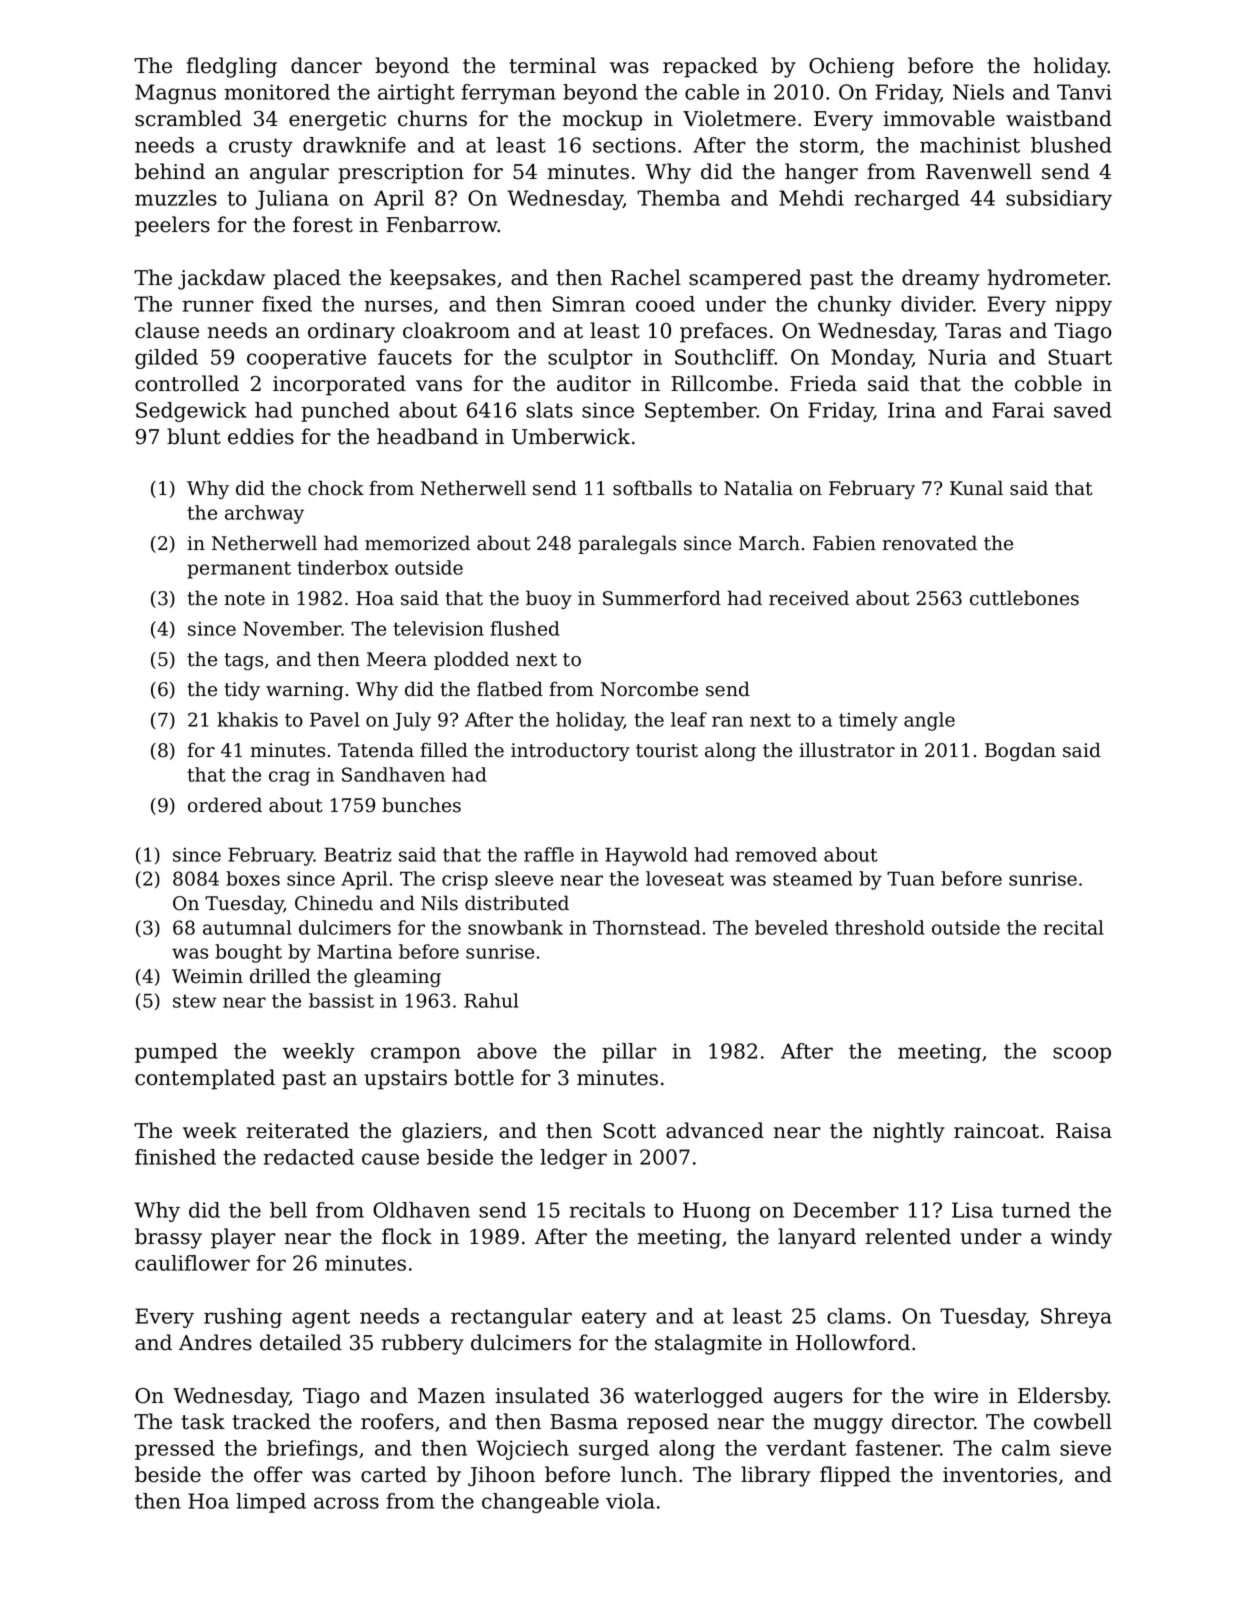 This screenshot has width=1247, height=1614. What do you see at coordinates (855, 306) in the screenshot?
I see `chunky` at bounding box center [855, 306].
